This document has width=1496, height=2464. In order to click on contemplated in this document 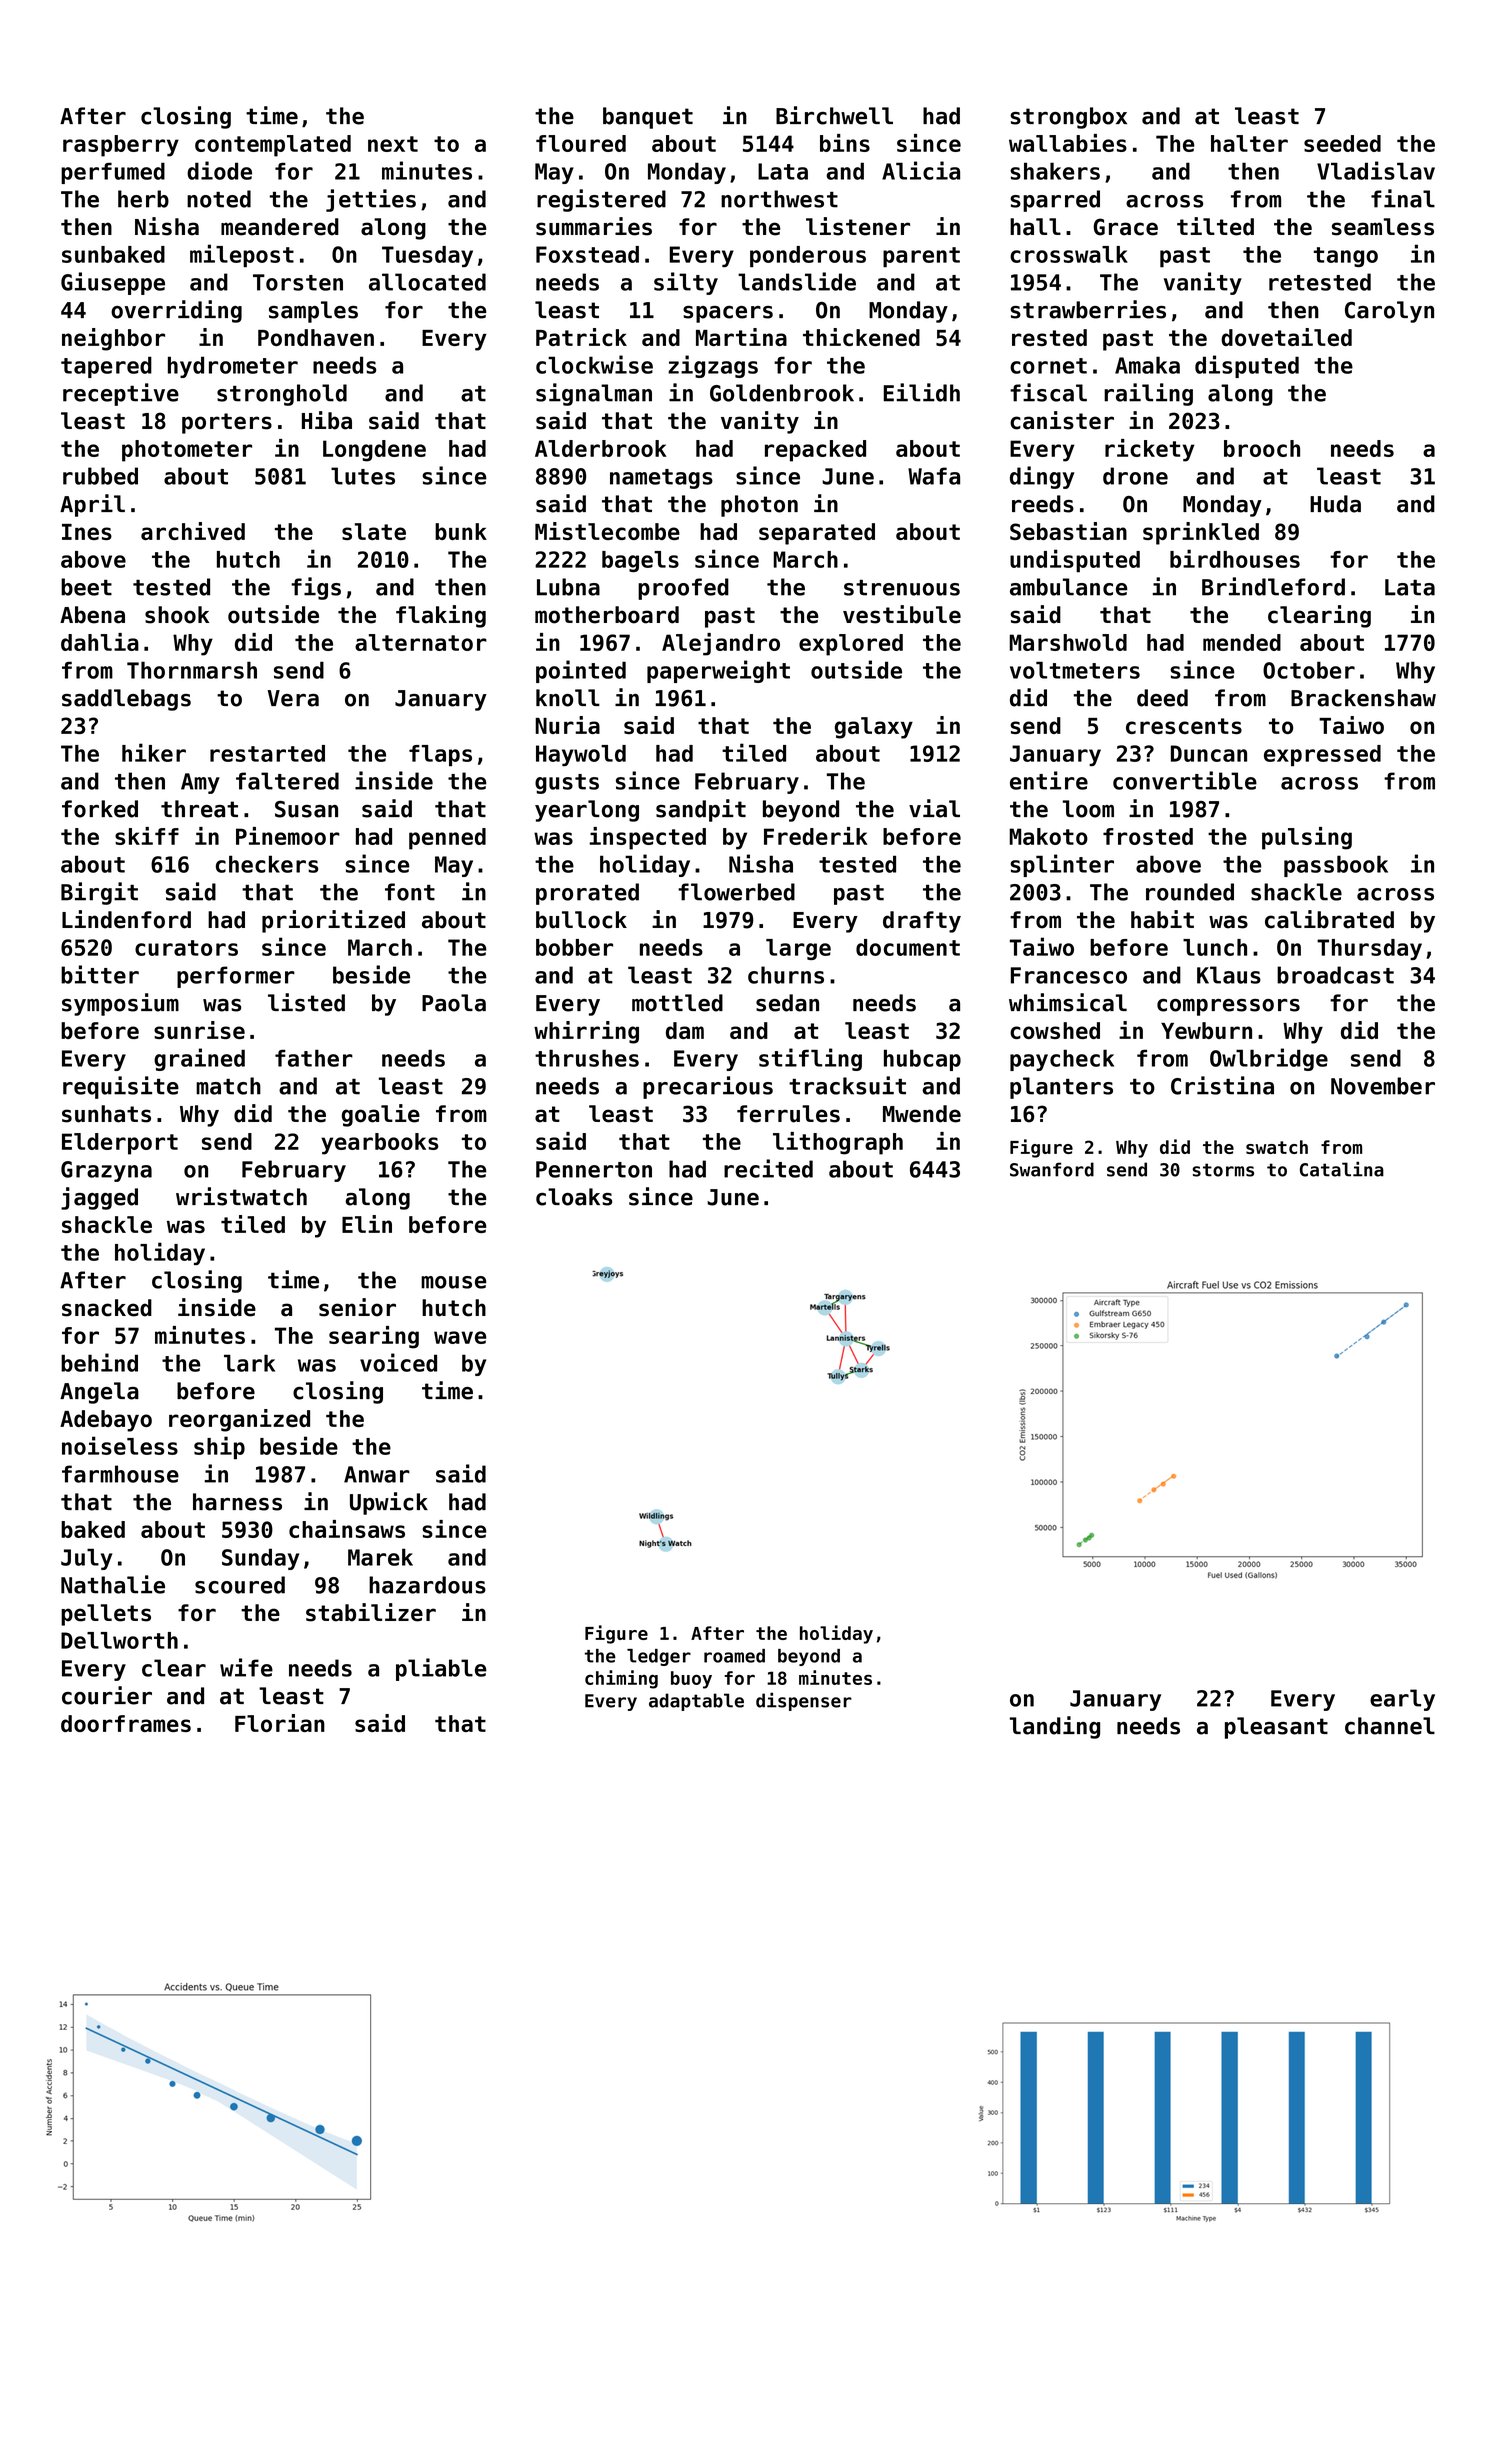, I will do `click(273, 146)`.
